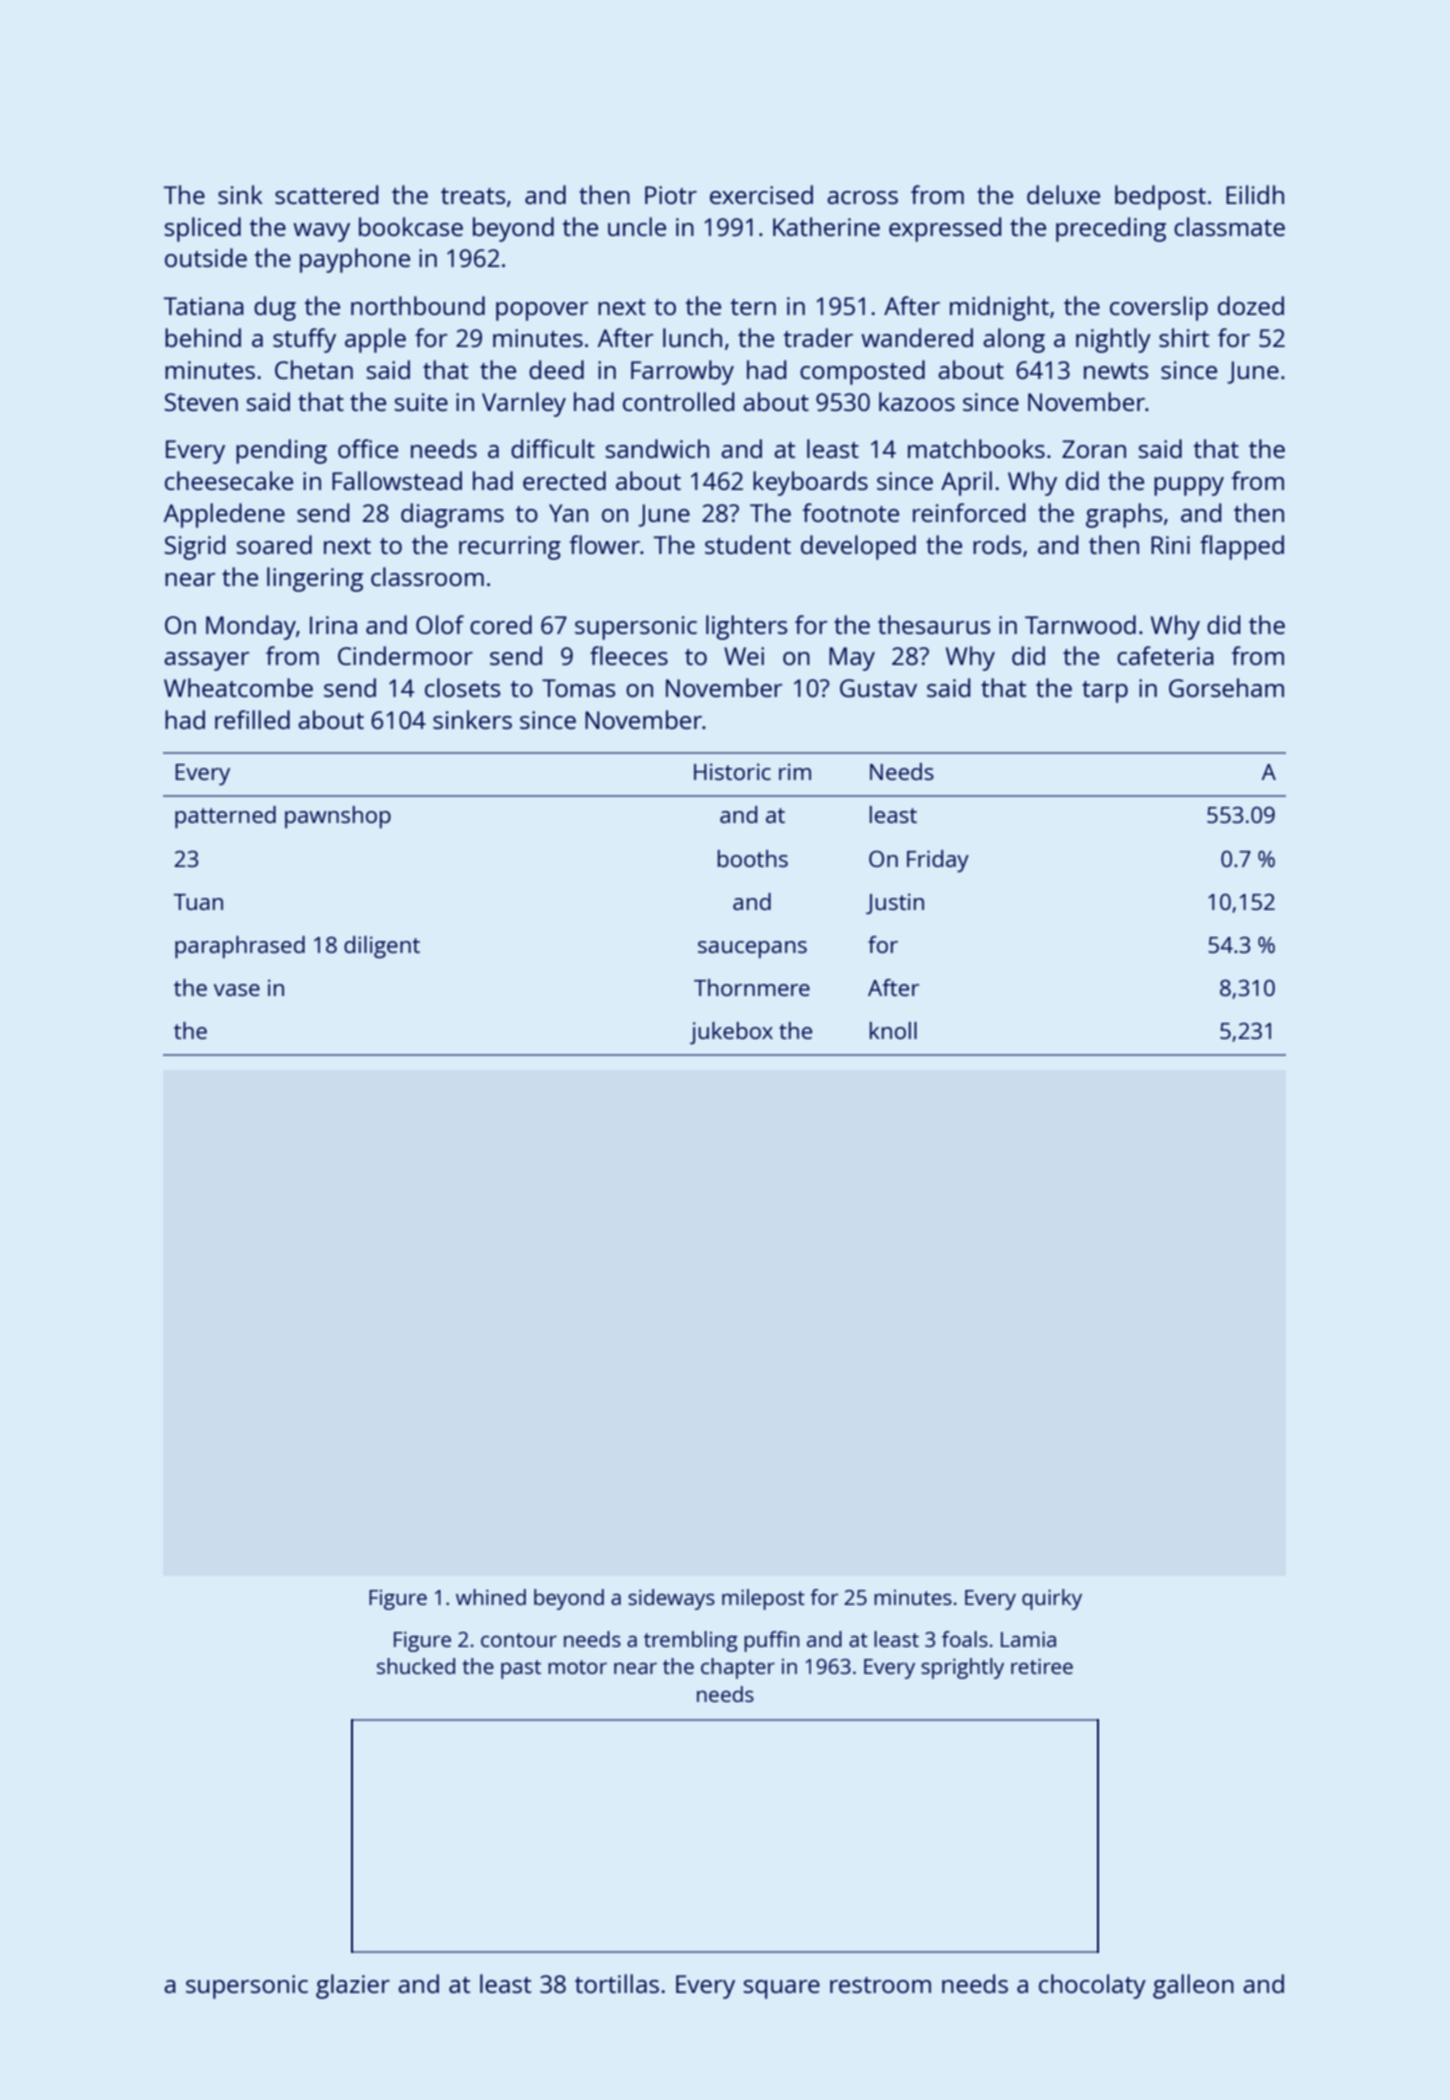  What do you see at coordinates (893, 1030) in the screenshot?
I see `knoll` at bounding box center [893, 1030].
